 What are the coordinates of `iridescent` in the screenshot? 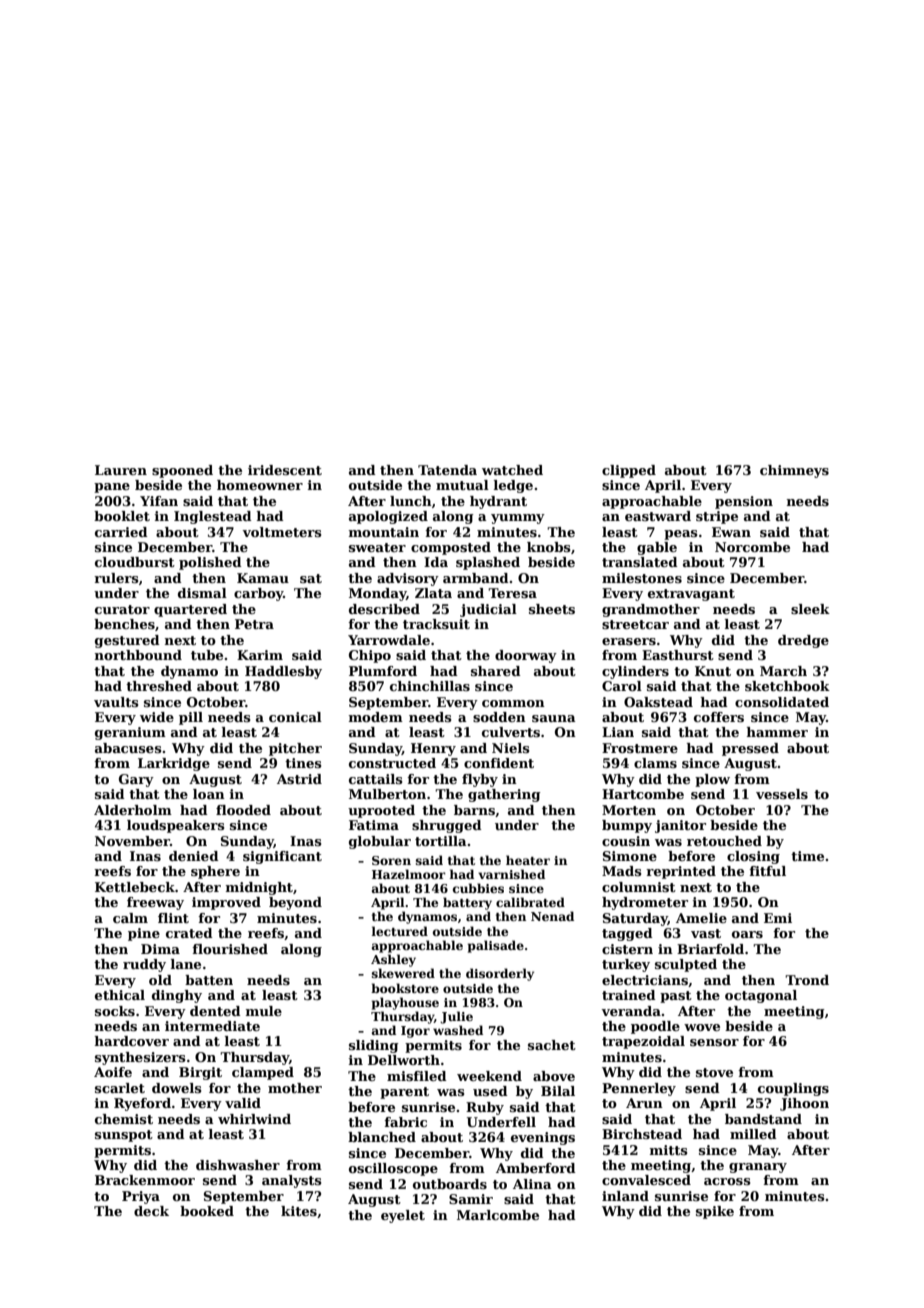 It's located at (285, 470).
